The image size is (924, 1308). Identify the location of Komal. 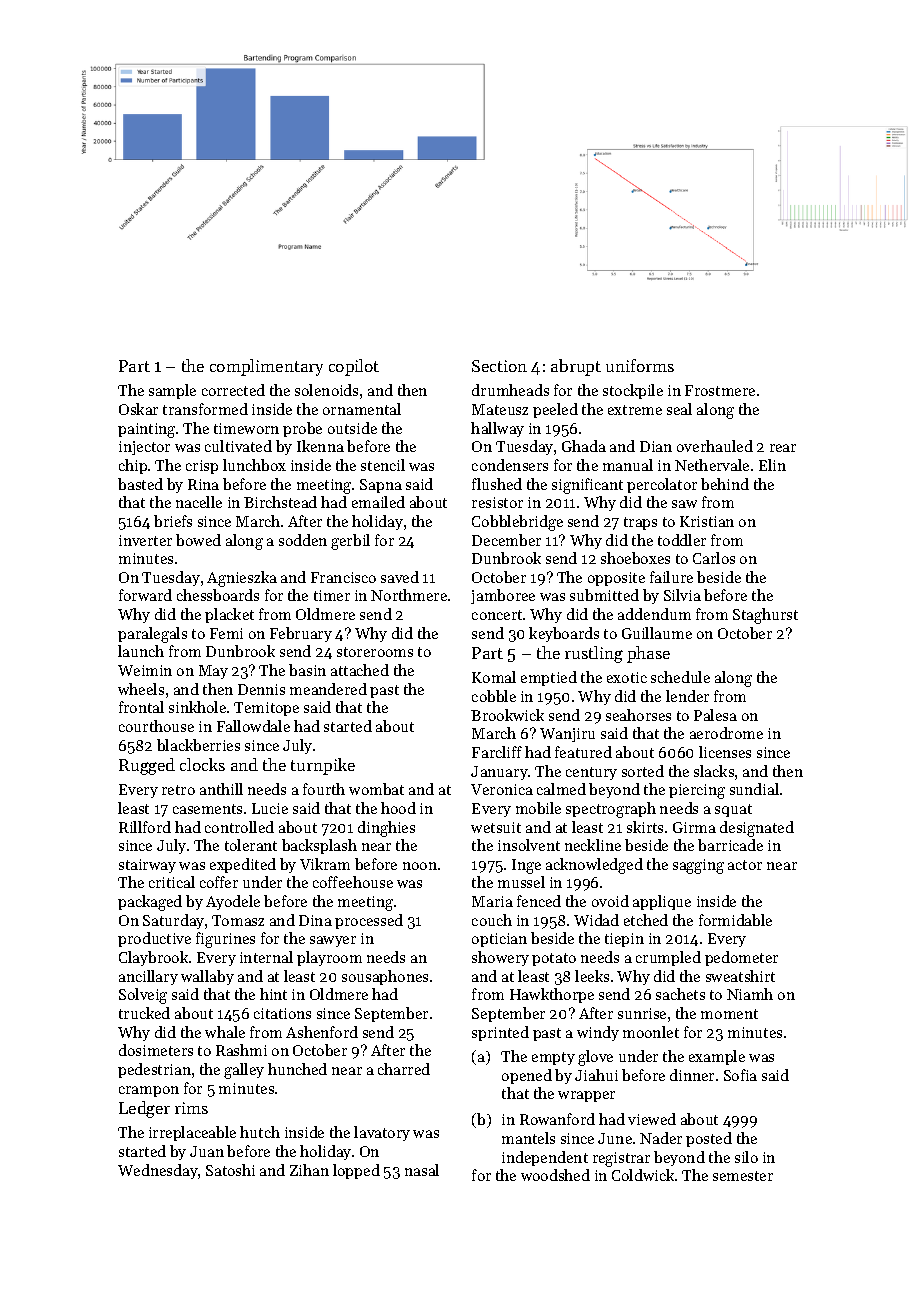
(494, 677).
